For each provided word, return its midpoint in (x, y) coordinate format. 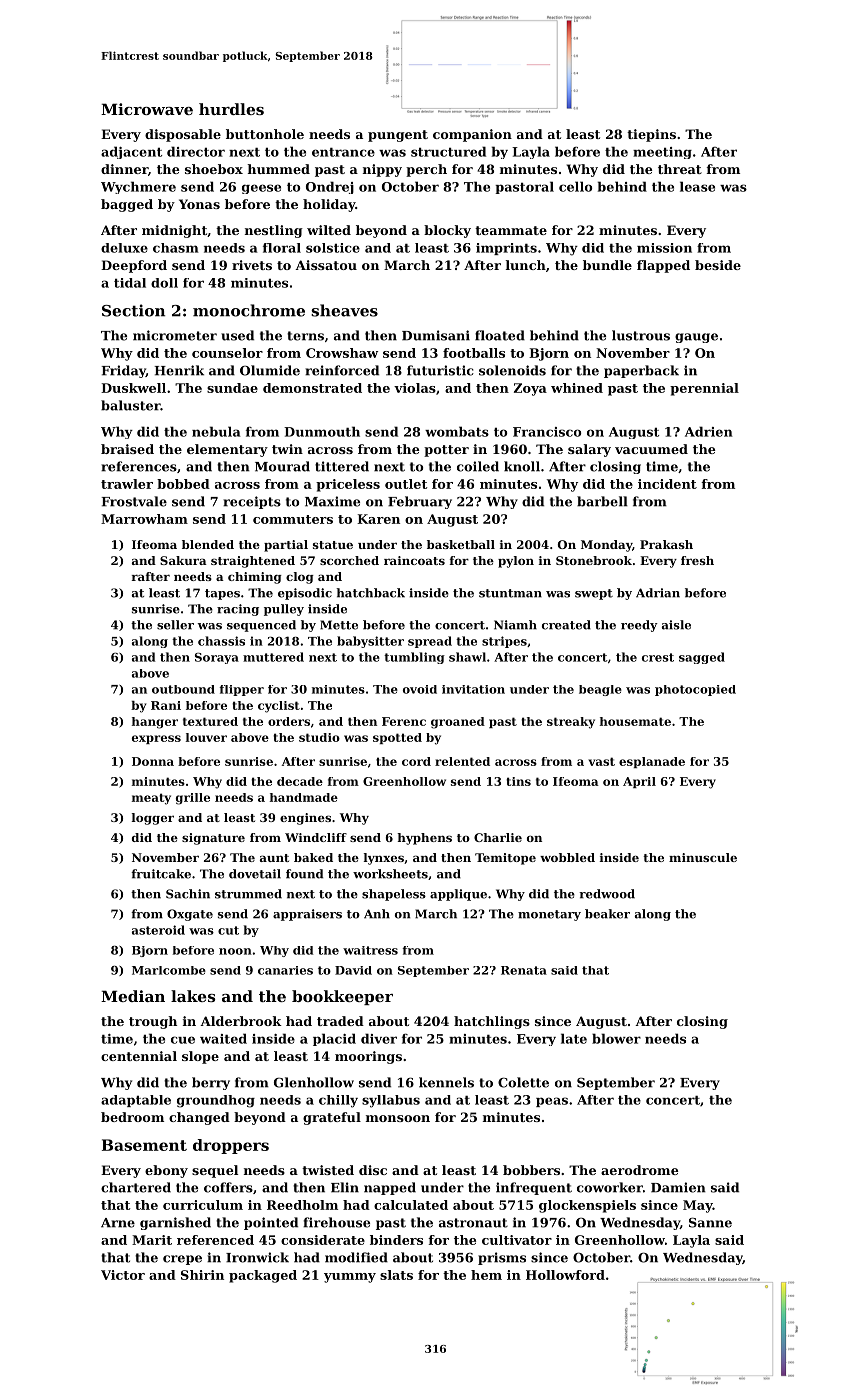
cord (416, 761)
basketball (461, 544)
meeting (662, 153)
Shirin (202, 1275)
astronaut (473, 1223)
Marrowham (144, 519)
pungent (398, 136)
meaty (151, 799)
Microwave (147, 109)
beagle (600, 690)
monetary (549, 915)
